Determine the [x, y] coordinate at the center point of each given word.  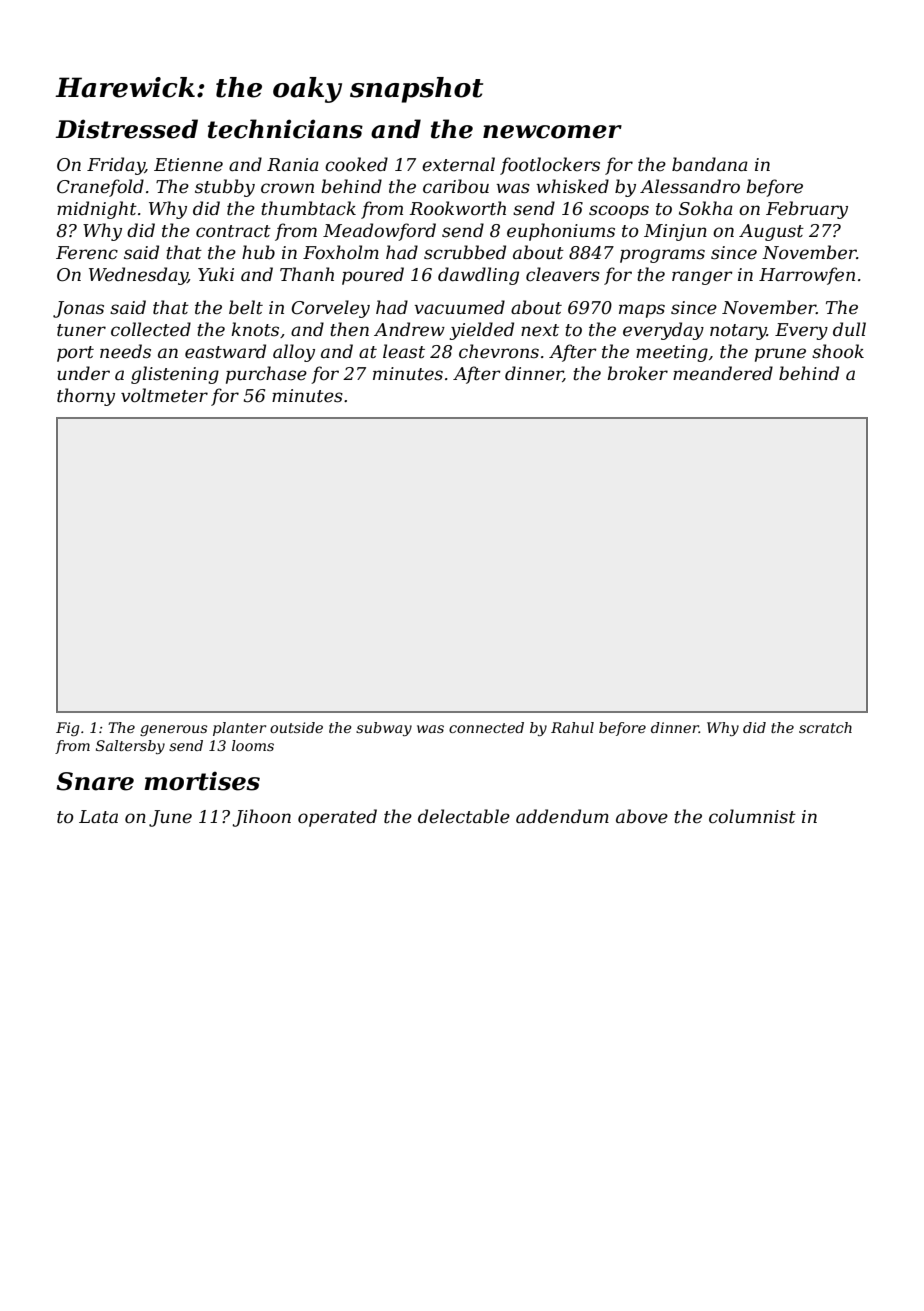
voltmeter [164, 395]
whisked [572, 186]
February [807, 210]
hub [258, 252]
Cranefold [100, 188]
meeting [672, 353]
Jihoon [261, 818]
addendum [562, 816]
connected [486, 727]
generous [173, 730]
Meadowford [379, 232]
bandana [710, 164]
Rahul [572, 727]
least [404, 351]
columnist [752, 816]
